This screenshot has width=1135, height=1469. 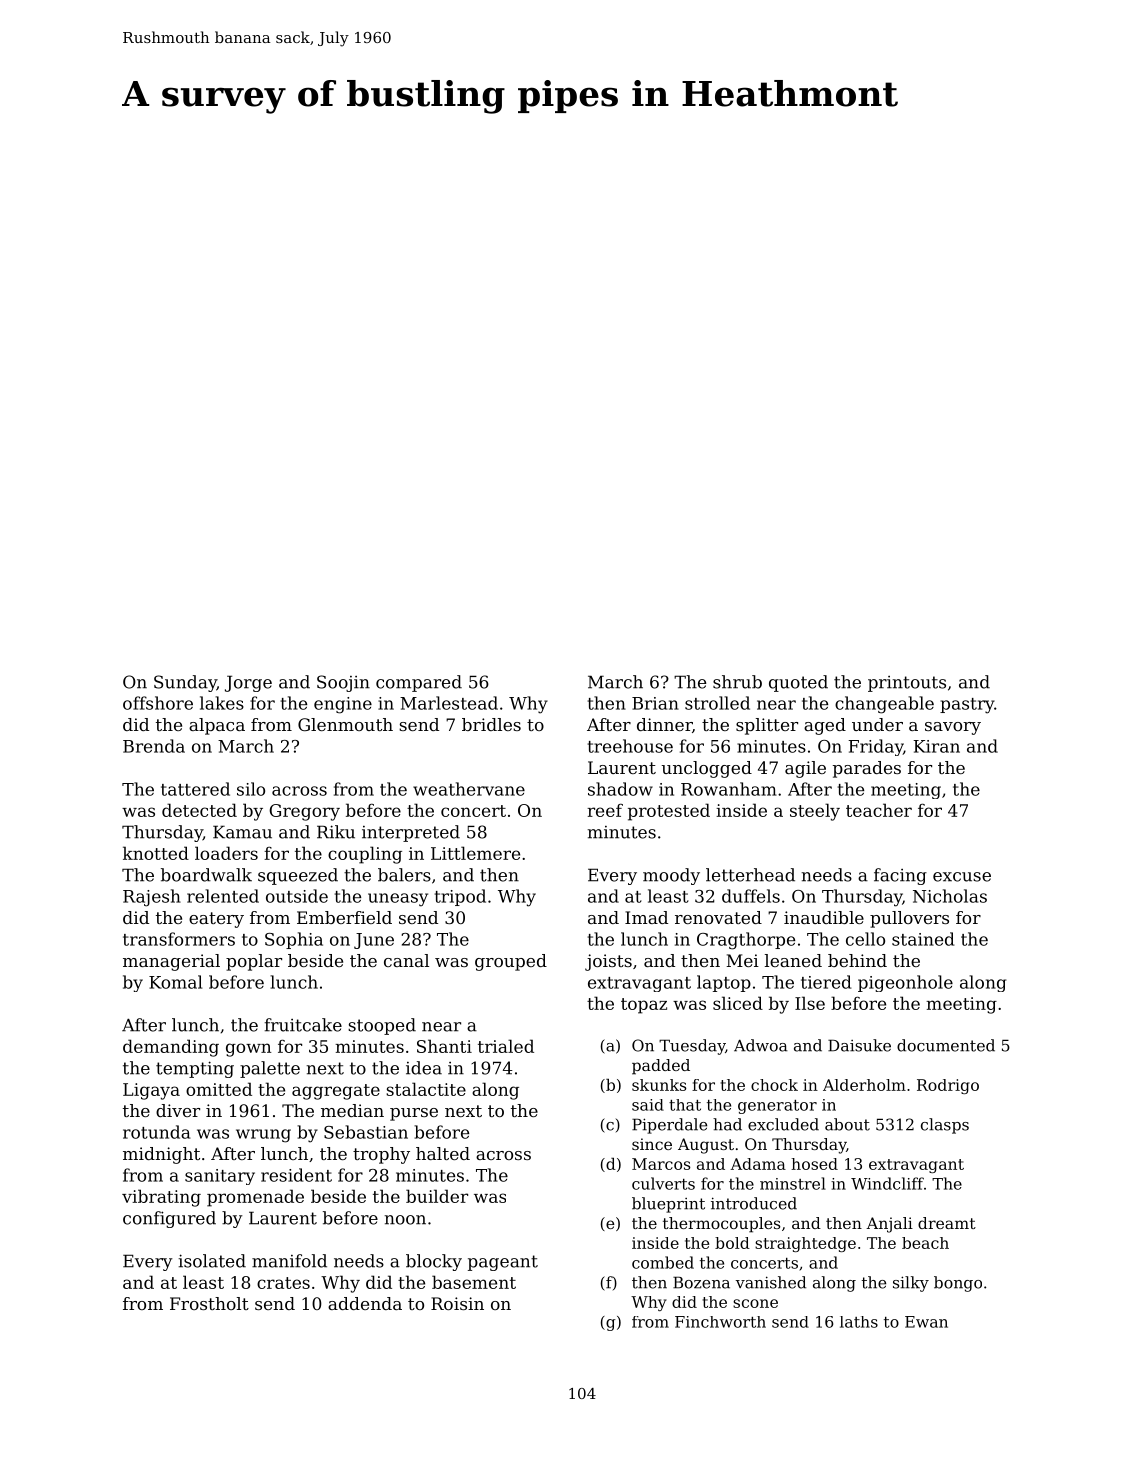 What do you see at coordinates (449, 703) in the screenshot?
I see `Marlestead` at bounding box center [449, 703].
